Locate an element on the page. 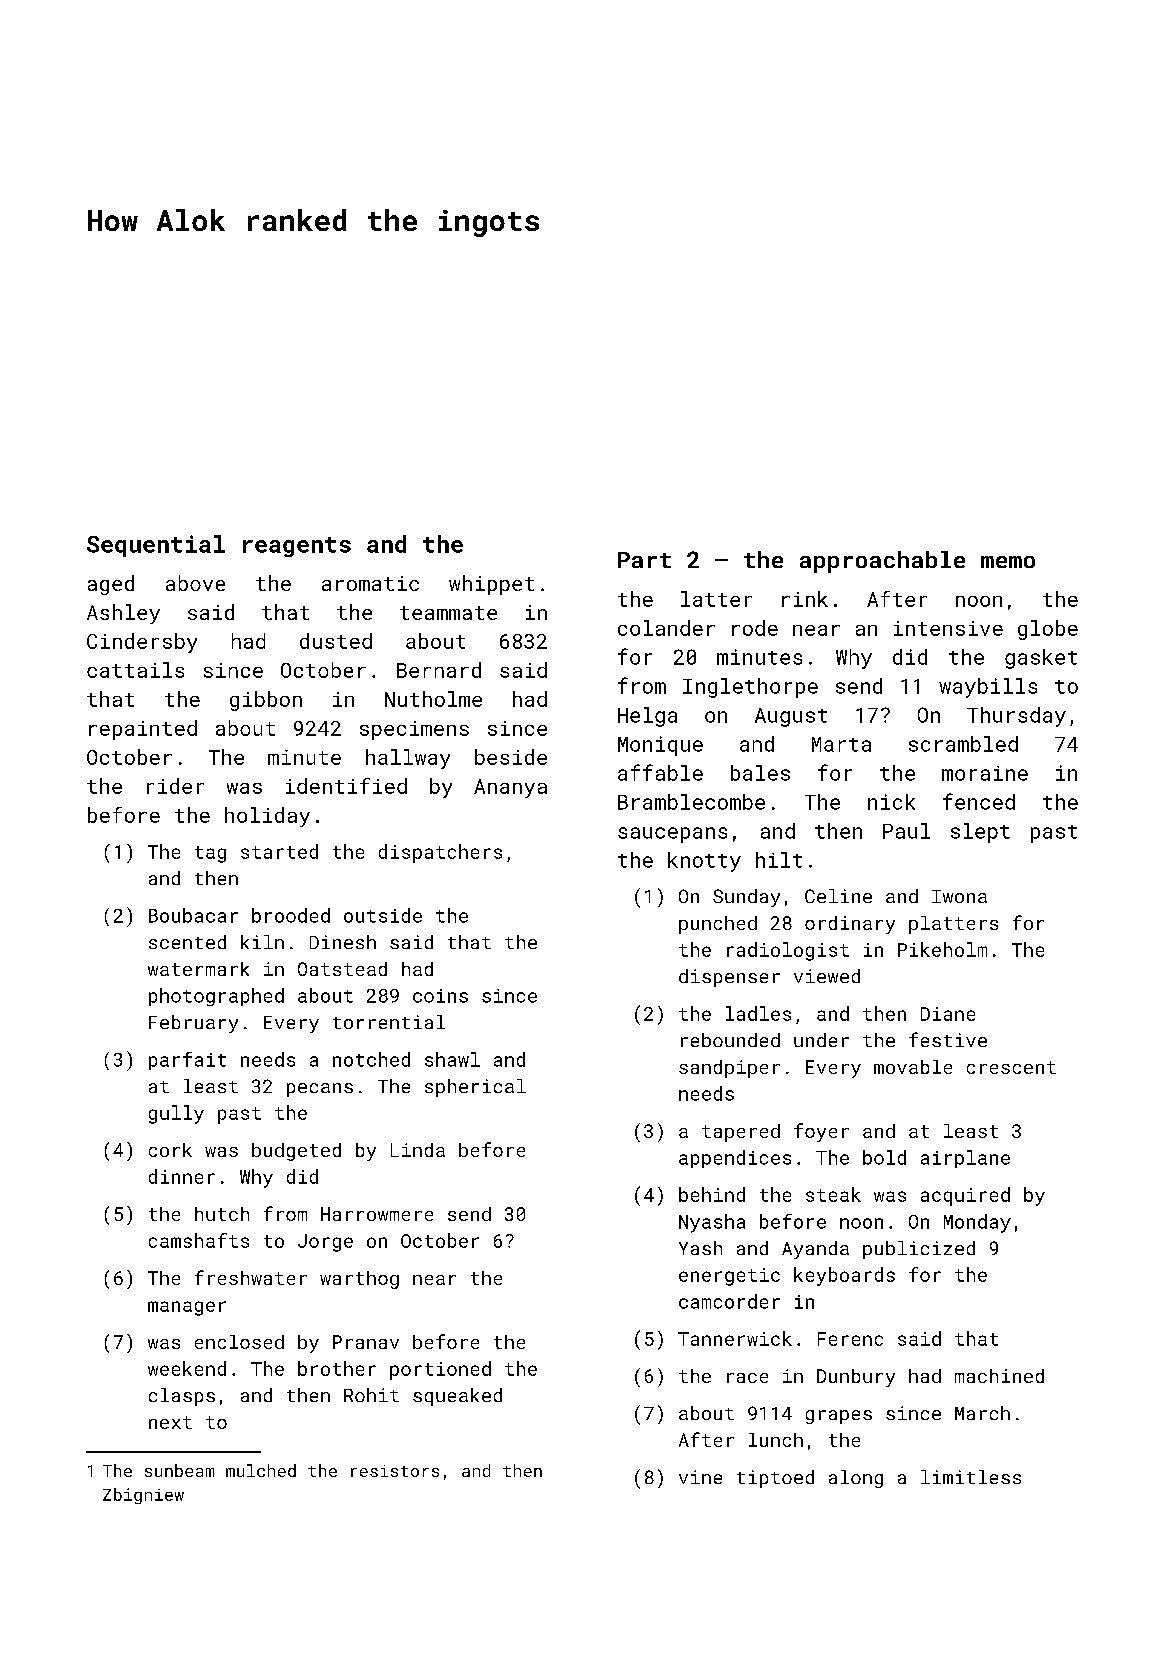 The width and height of the image is (1165, 1654). photographed is located at coordinates (216, 997).
